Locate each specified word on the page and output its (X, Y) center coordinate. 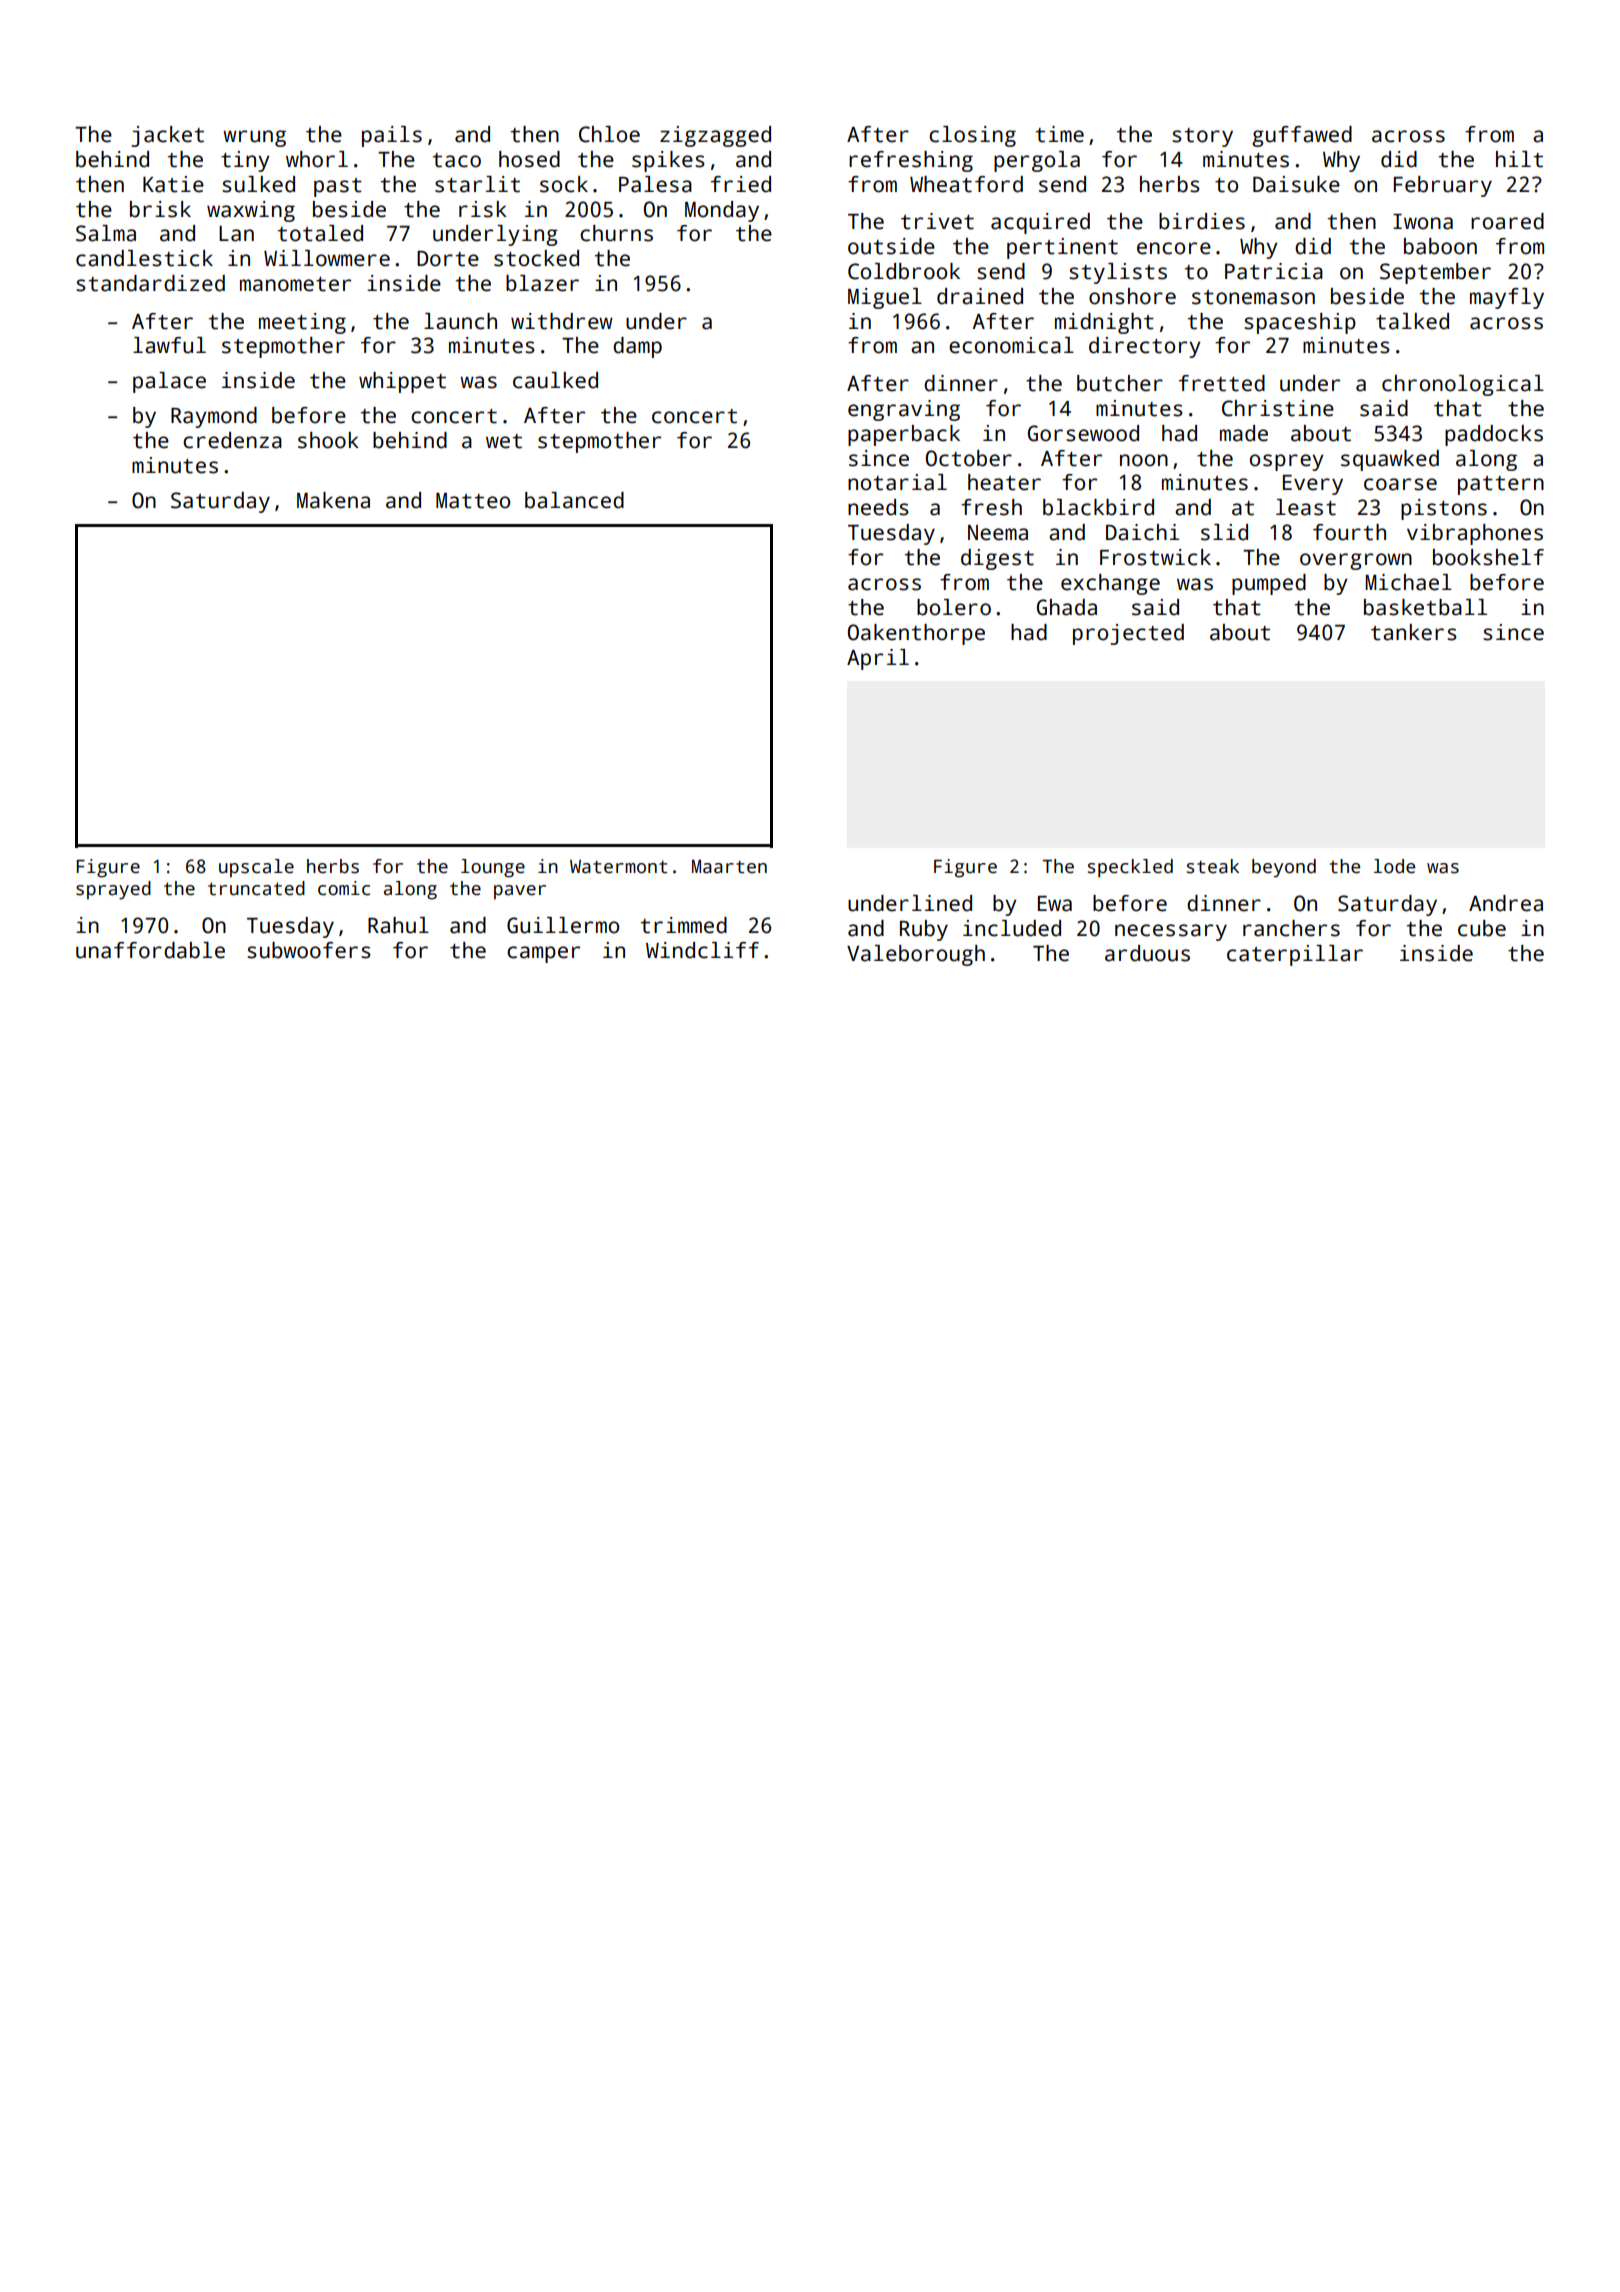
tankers (1414, 632)
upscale (256, 868)
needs (878, 507)
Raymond (214, 417)
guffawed (1302, 136)
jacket (167, 136)
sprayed (113, 890)
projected (1128, 634)
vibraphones (1475, 534)
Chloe (609, 134)
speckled (1130, 868)
